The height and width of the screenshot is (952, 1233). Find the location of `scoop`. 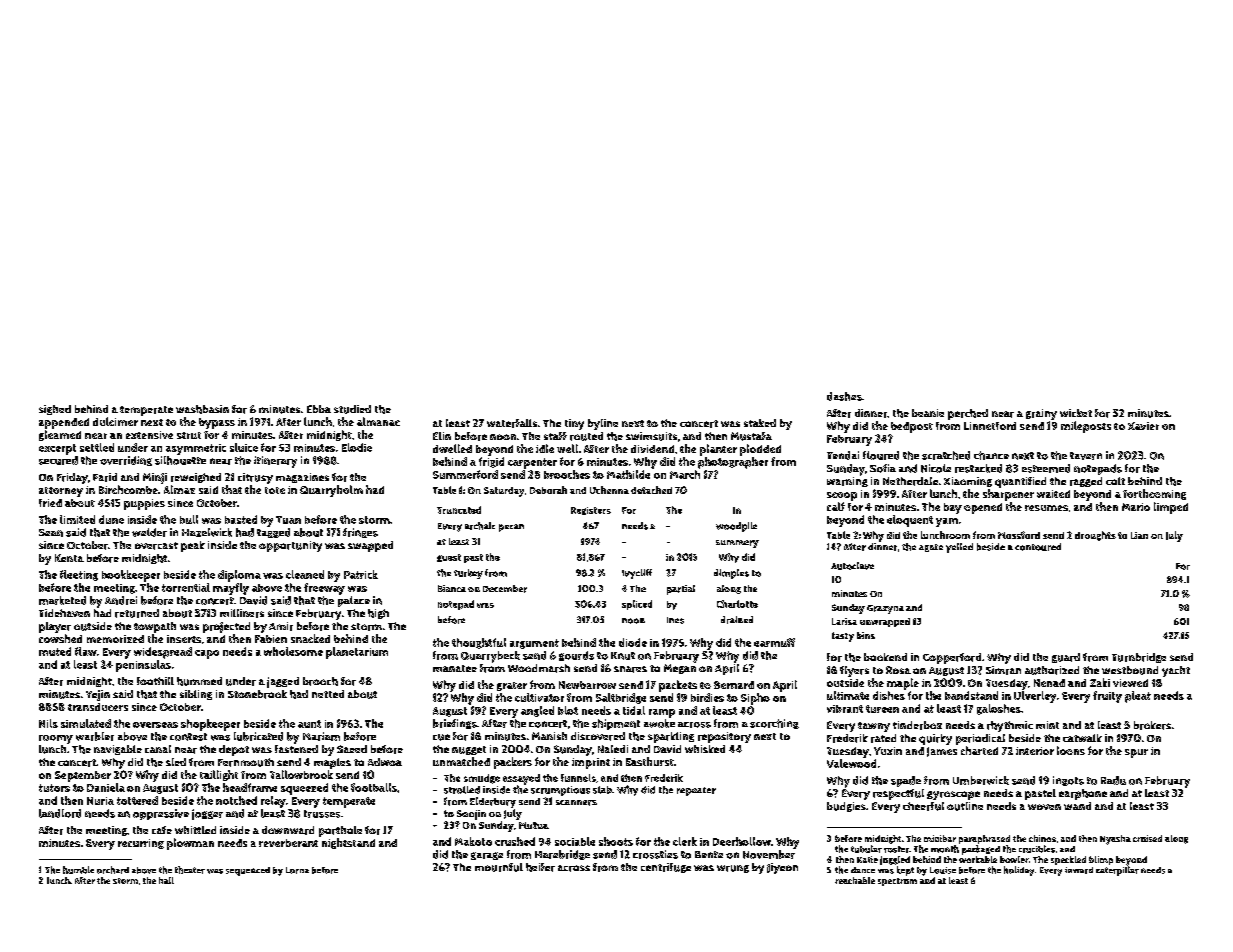

scoop is located at coordinates (842, 496).
